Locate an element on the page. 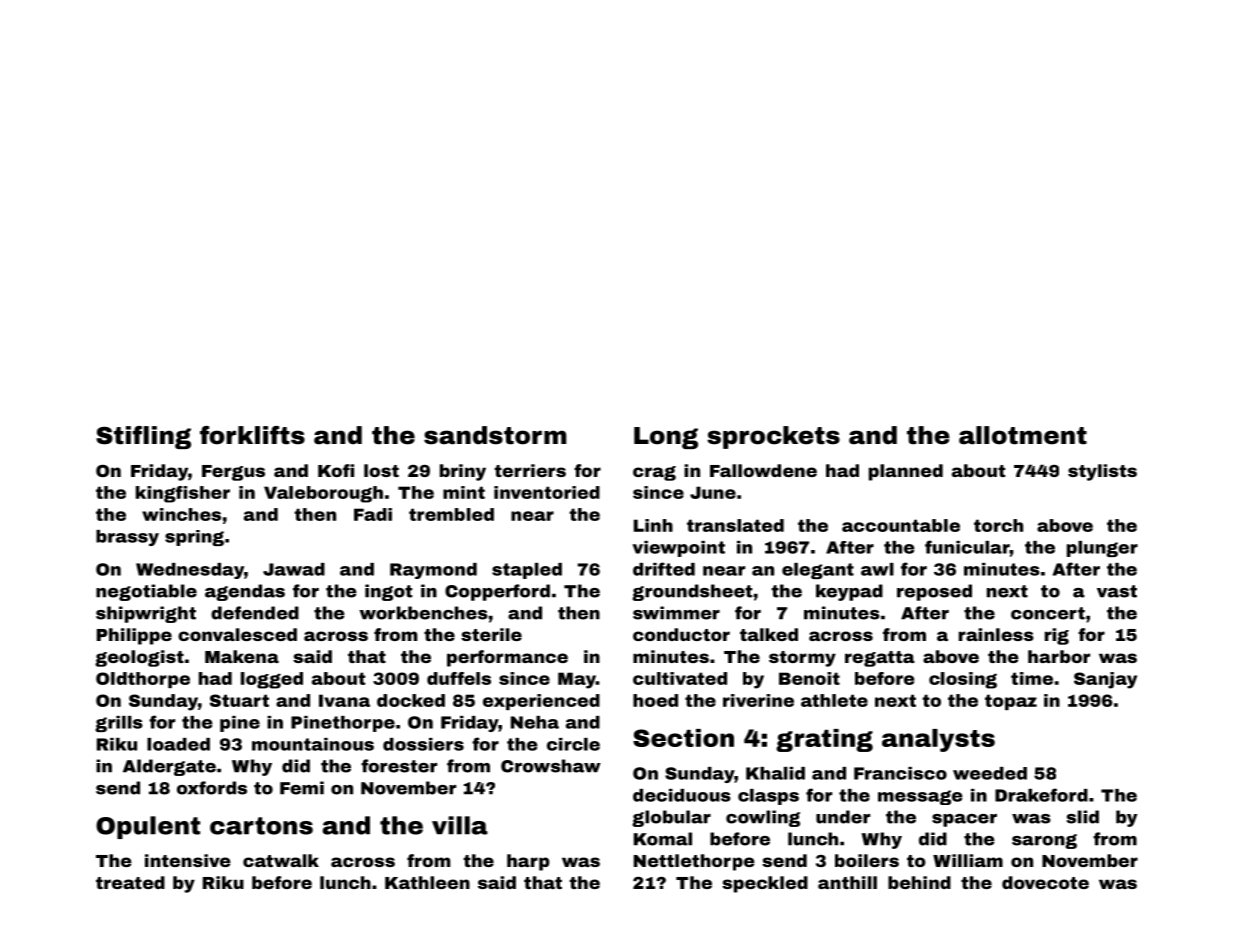 The image size is (1233, 952). plunger is located at coordinates (1102, 549).
